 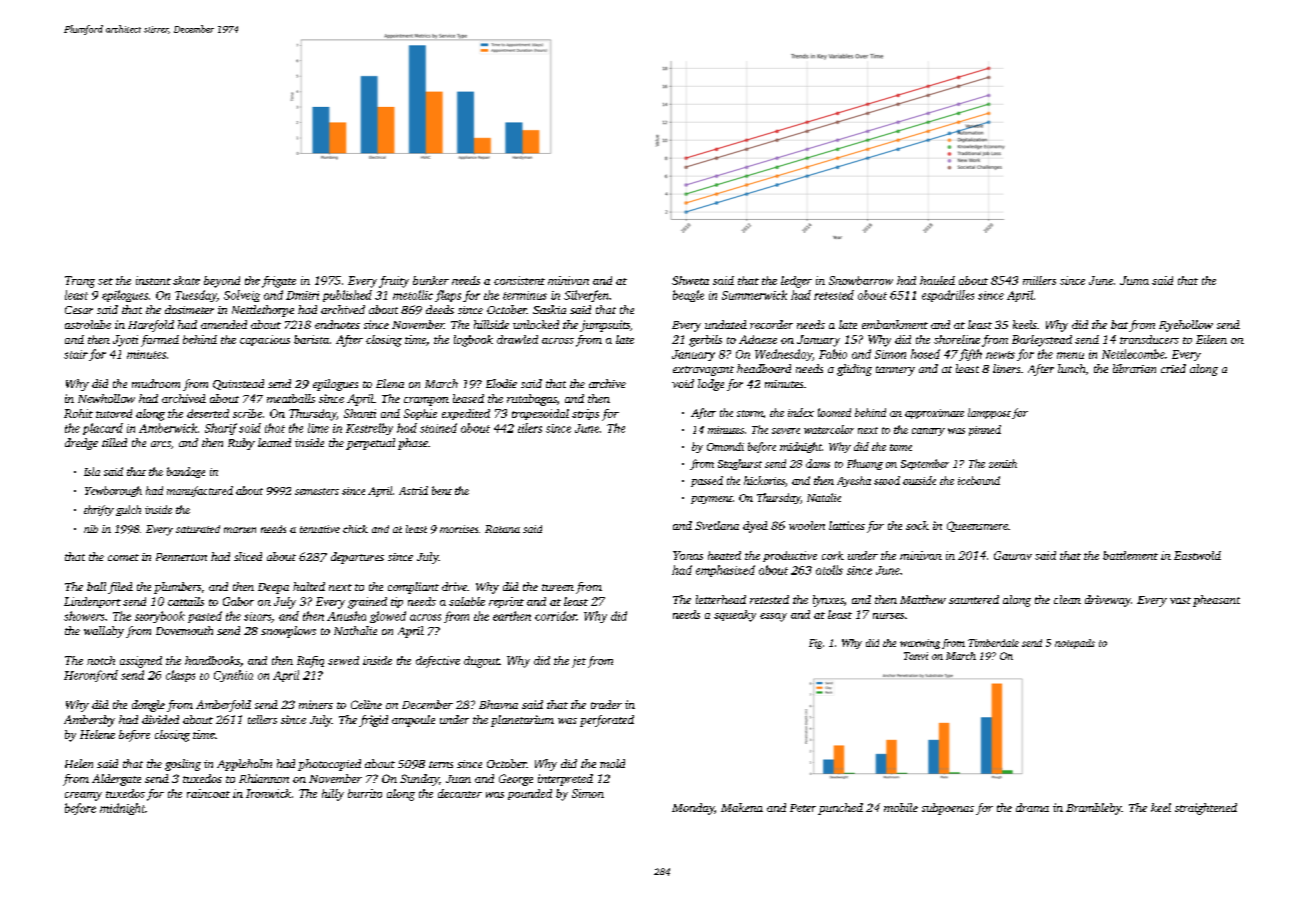 I want to click on subpoenas, so click(x=948, y=809).
